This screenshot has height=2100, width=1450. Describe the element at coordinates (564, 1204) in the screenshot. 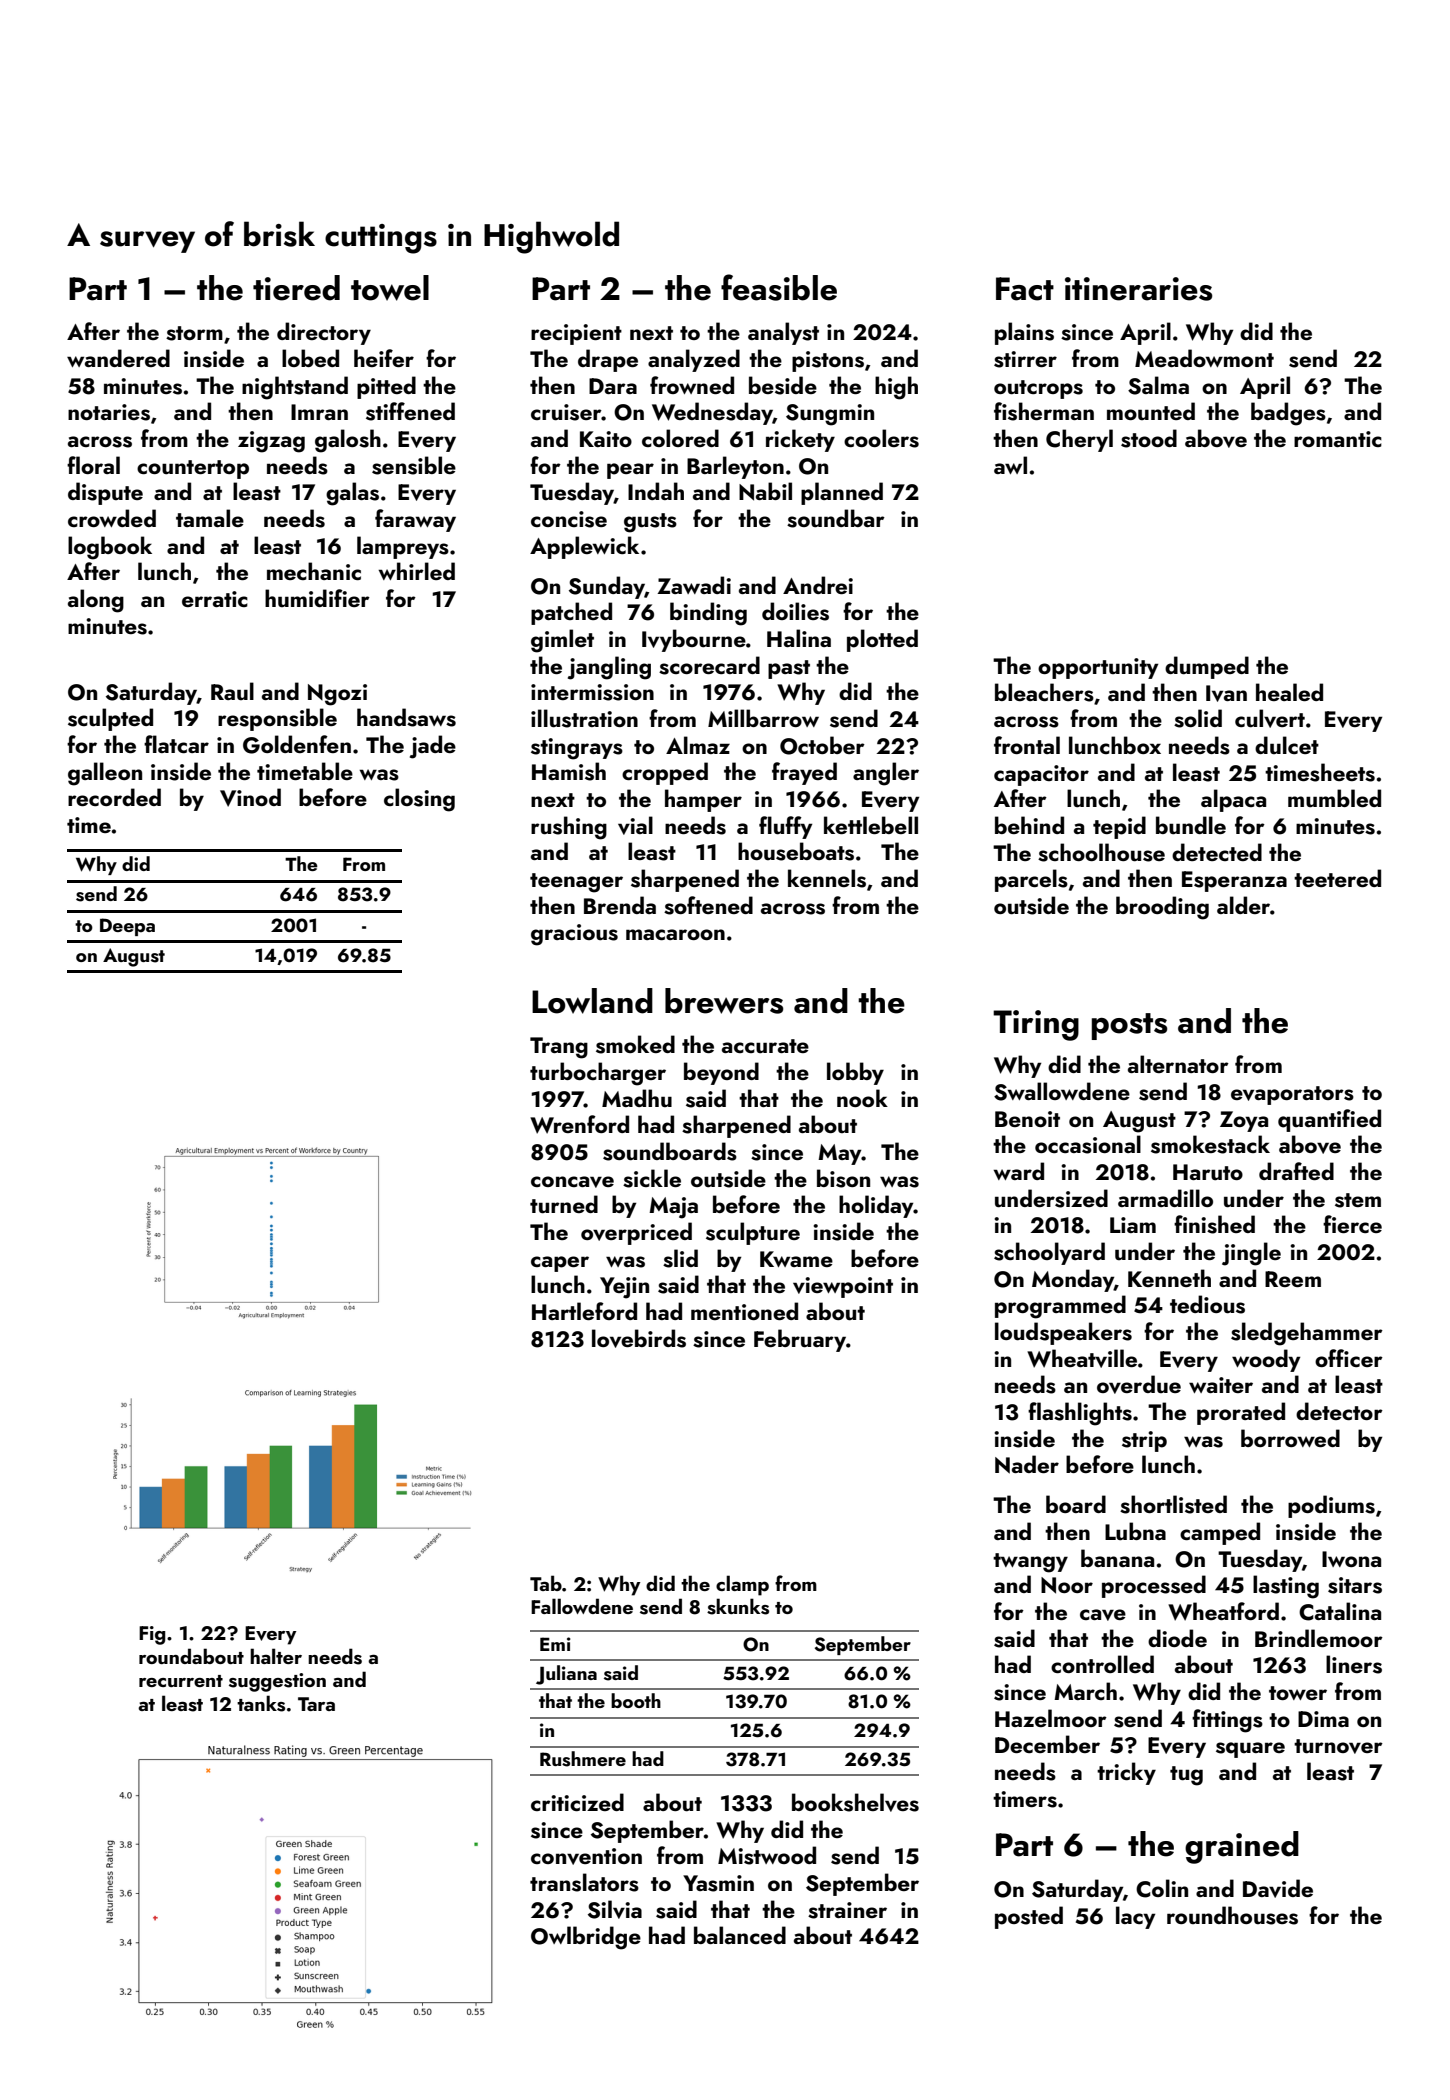

I see `turned` at that location.
